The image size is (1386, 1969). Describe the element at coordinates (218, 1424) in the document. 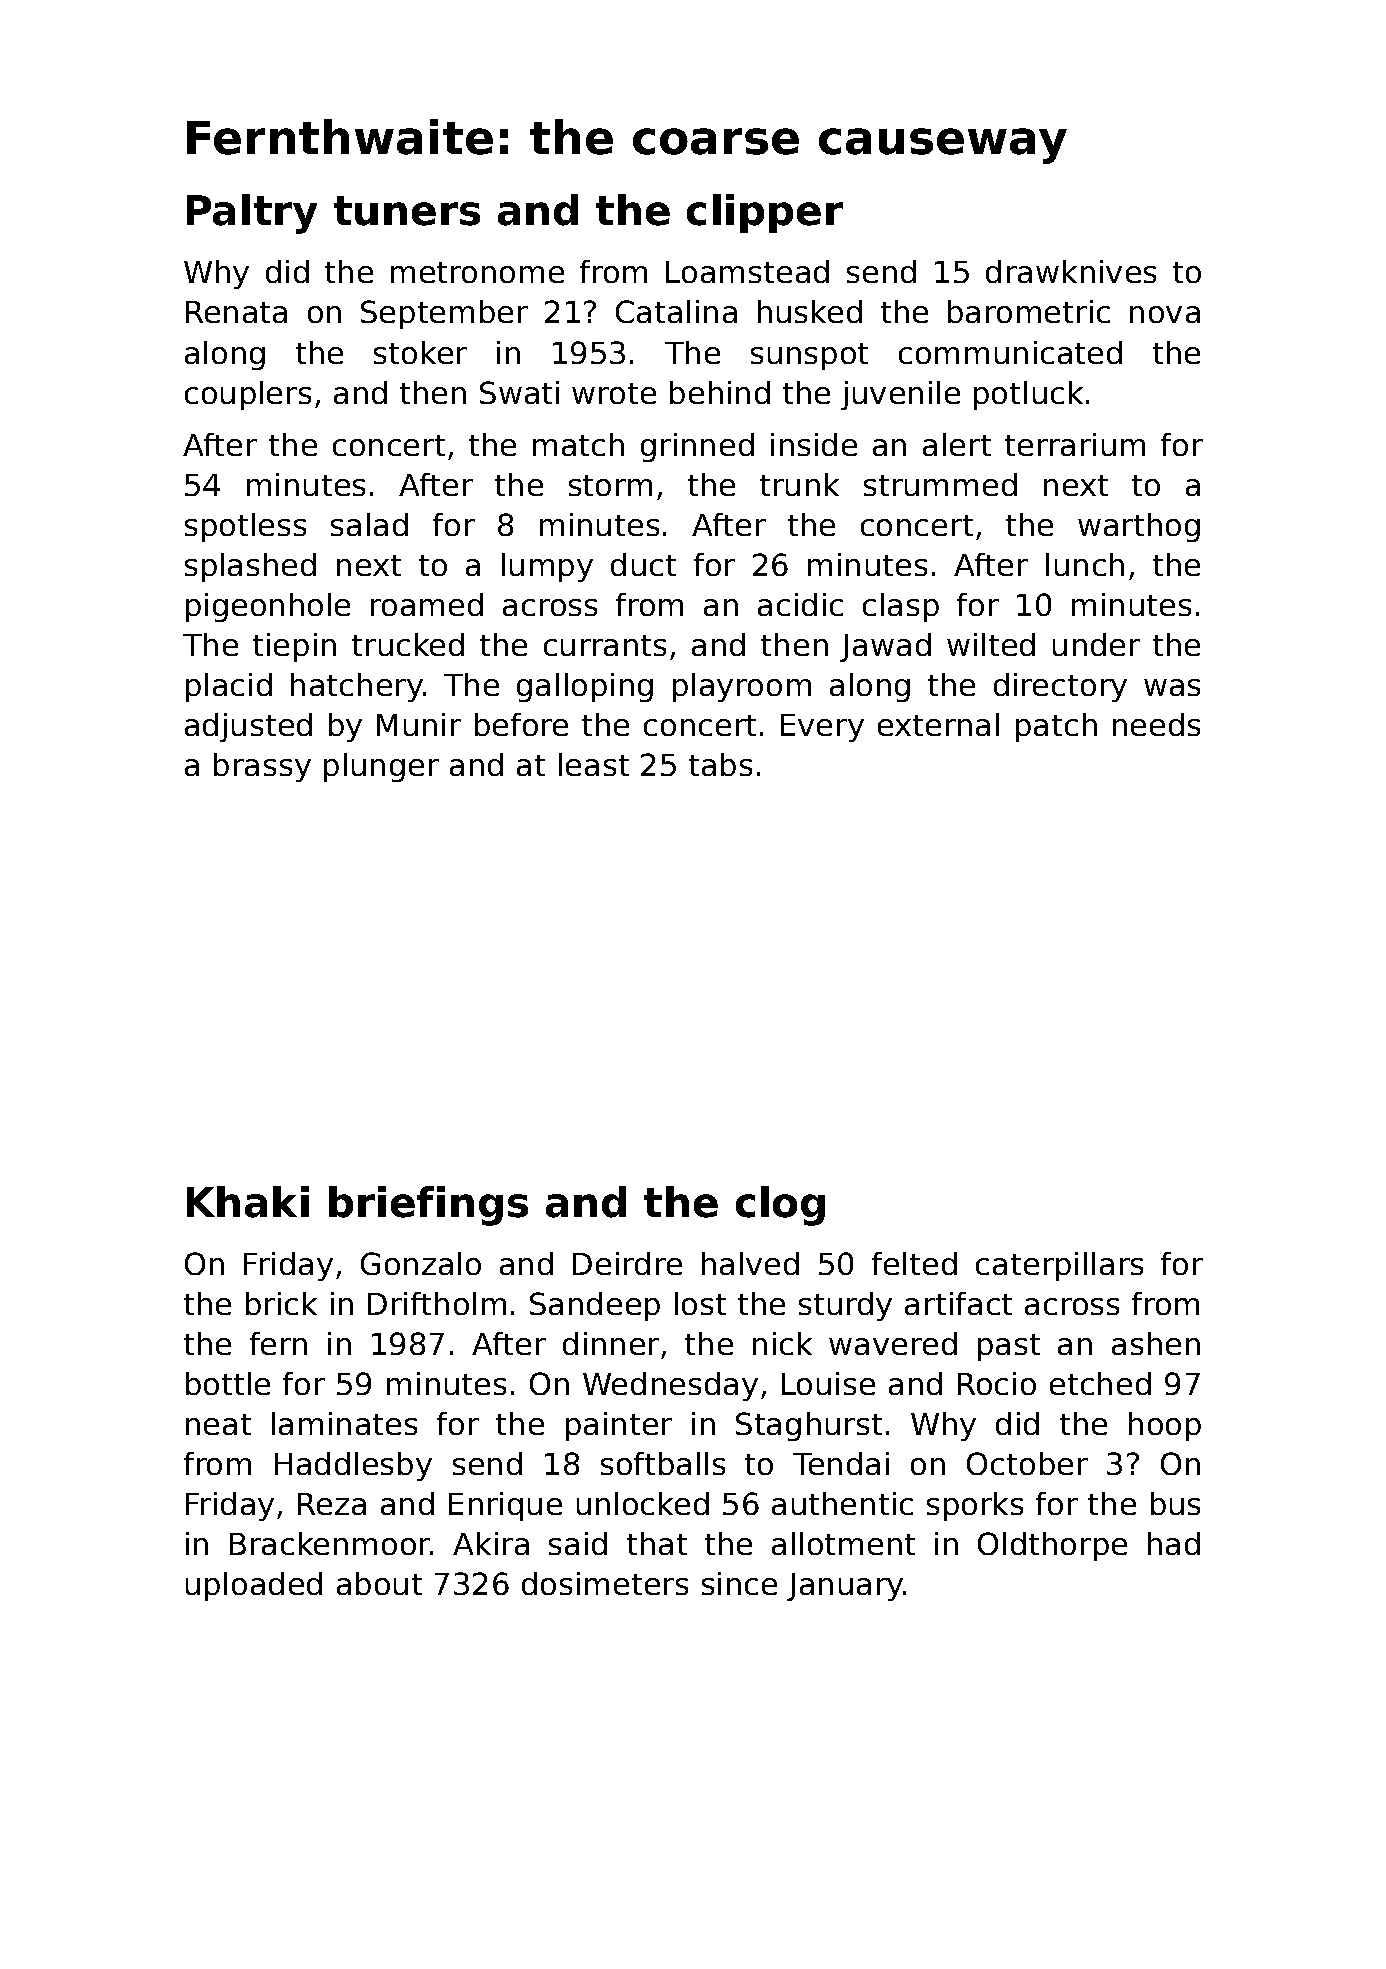

I see `neat` at that location.
